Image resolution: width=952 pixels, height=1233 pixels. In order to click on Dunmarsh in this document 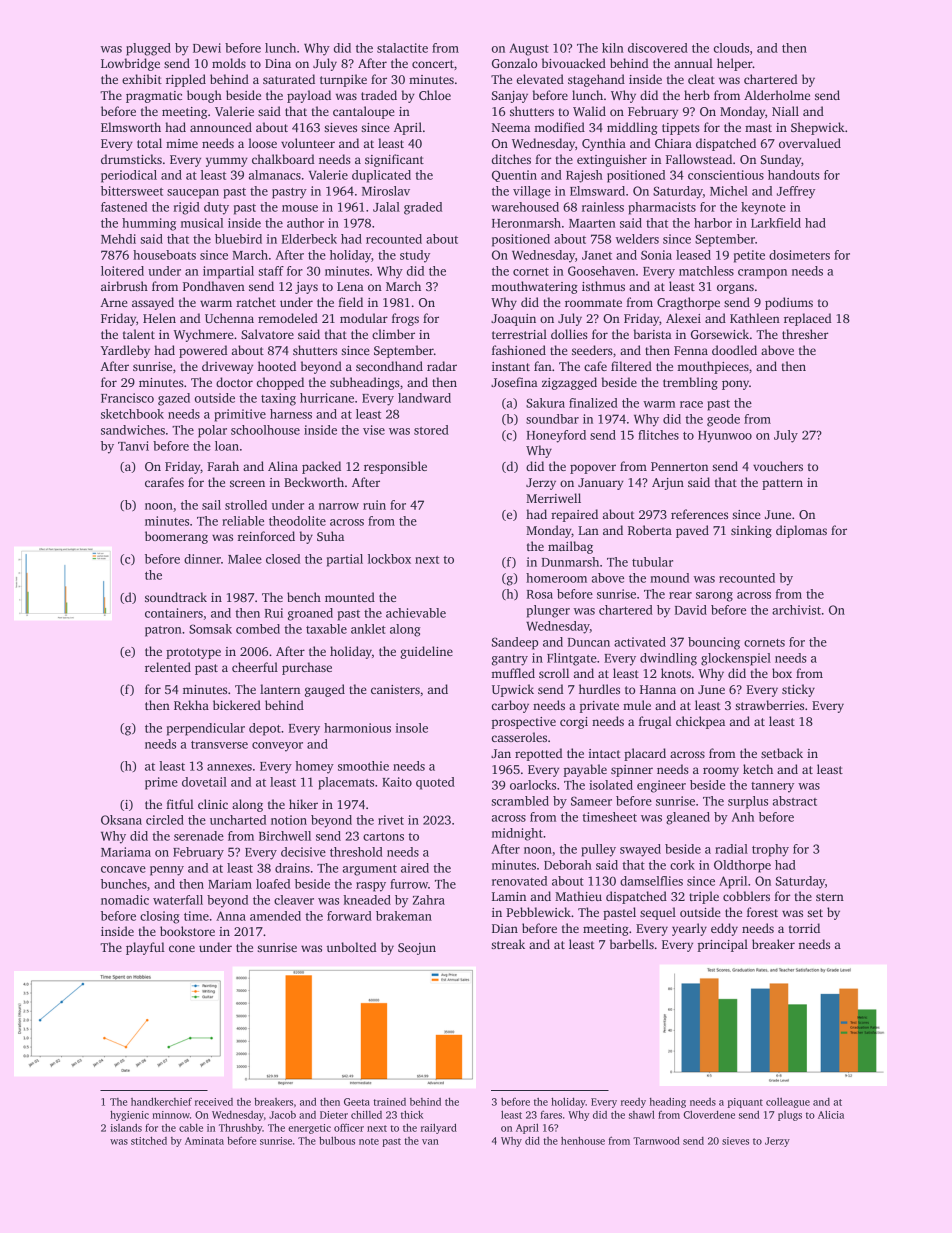, I will do `click(570, 562)`.
